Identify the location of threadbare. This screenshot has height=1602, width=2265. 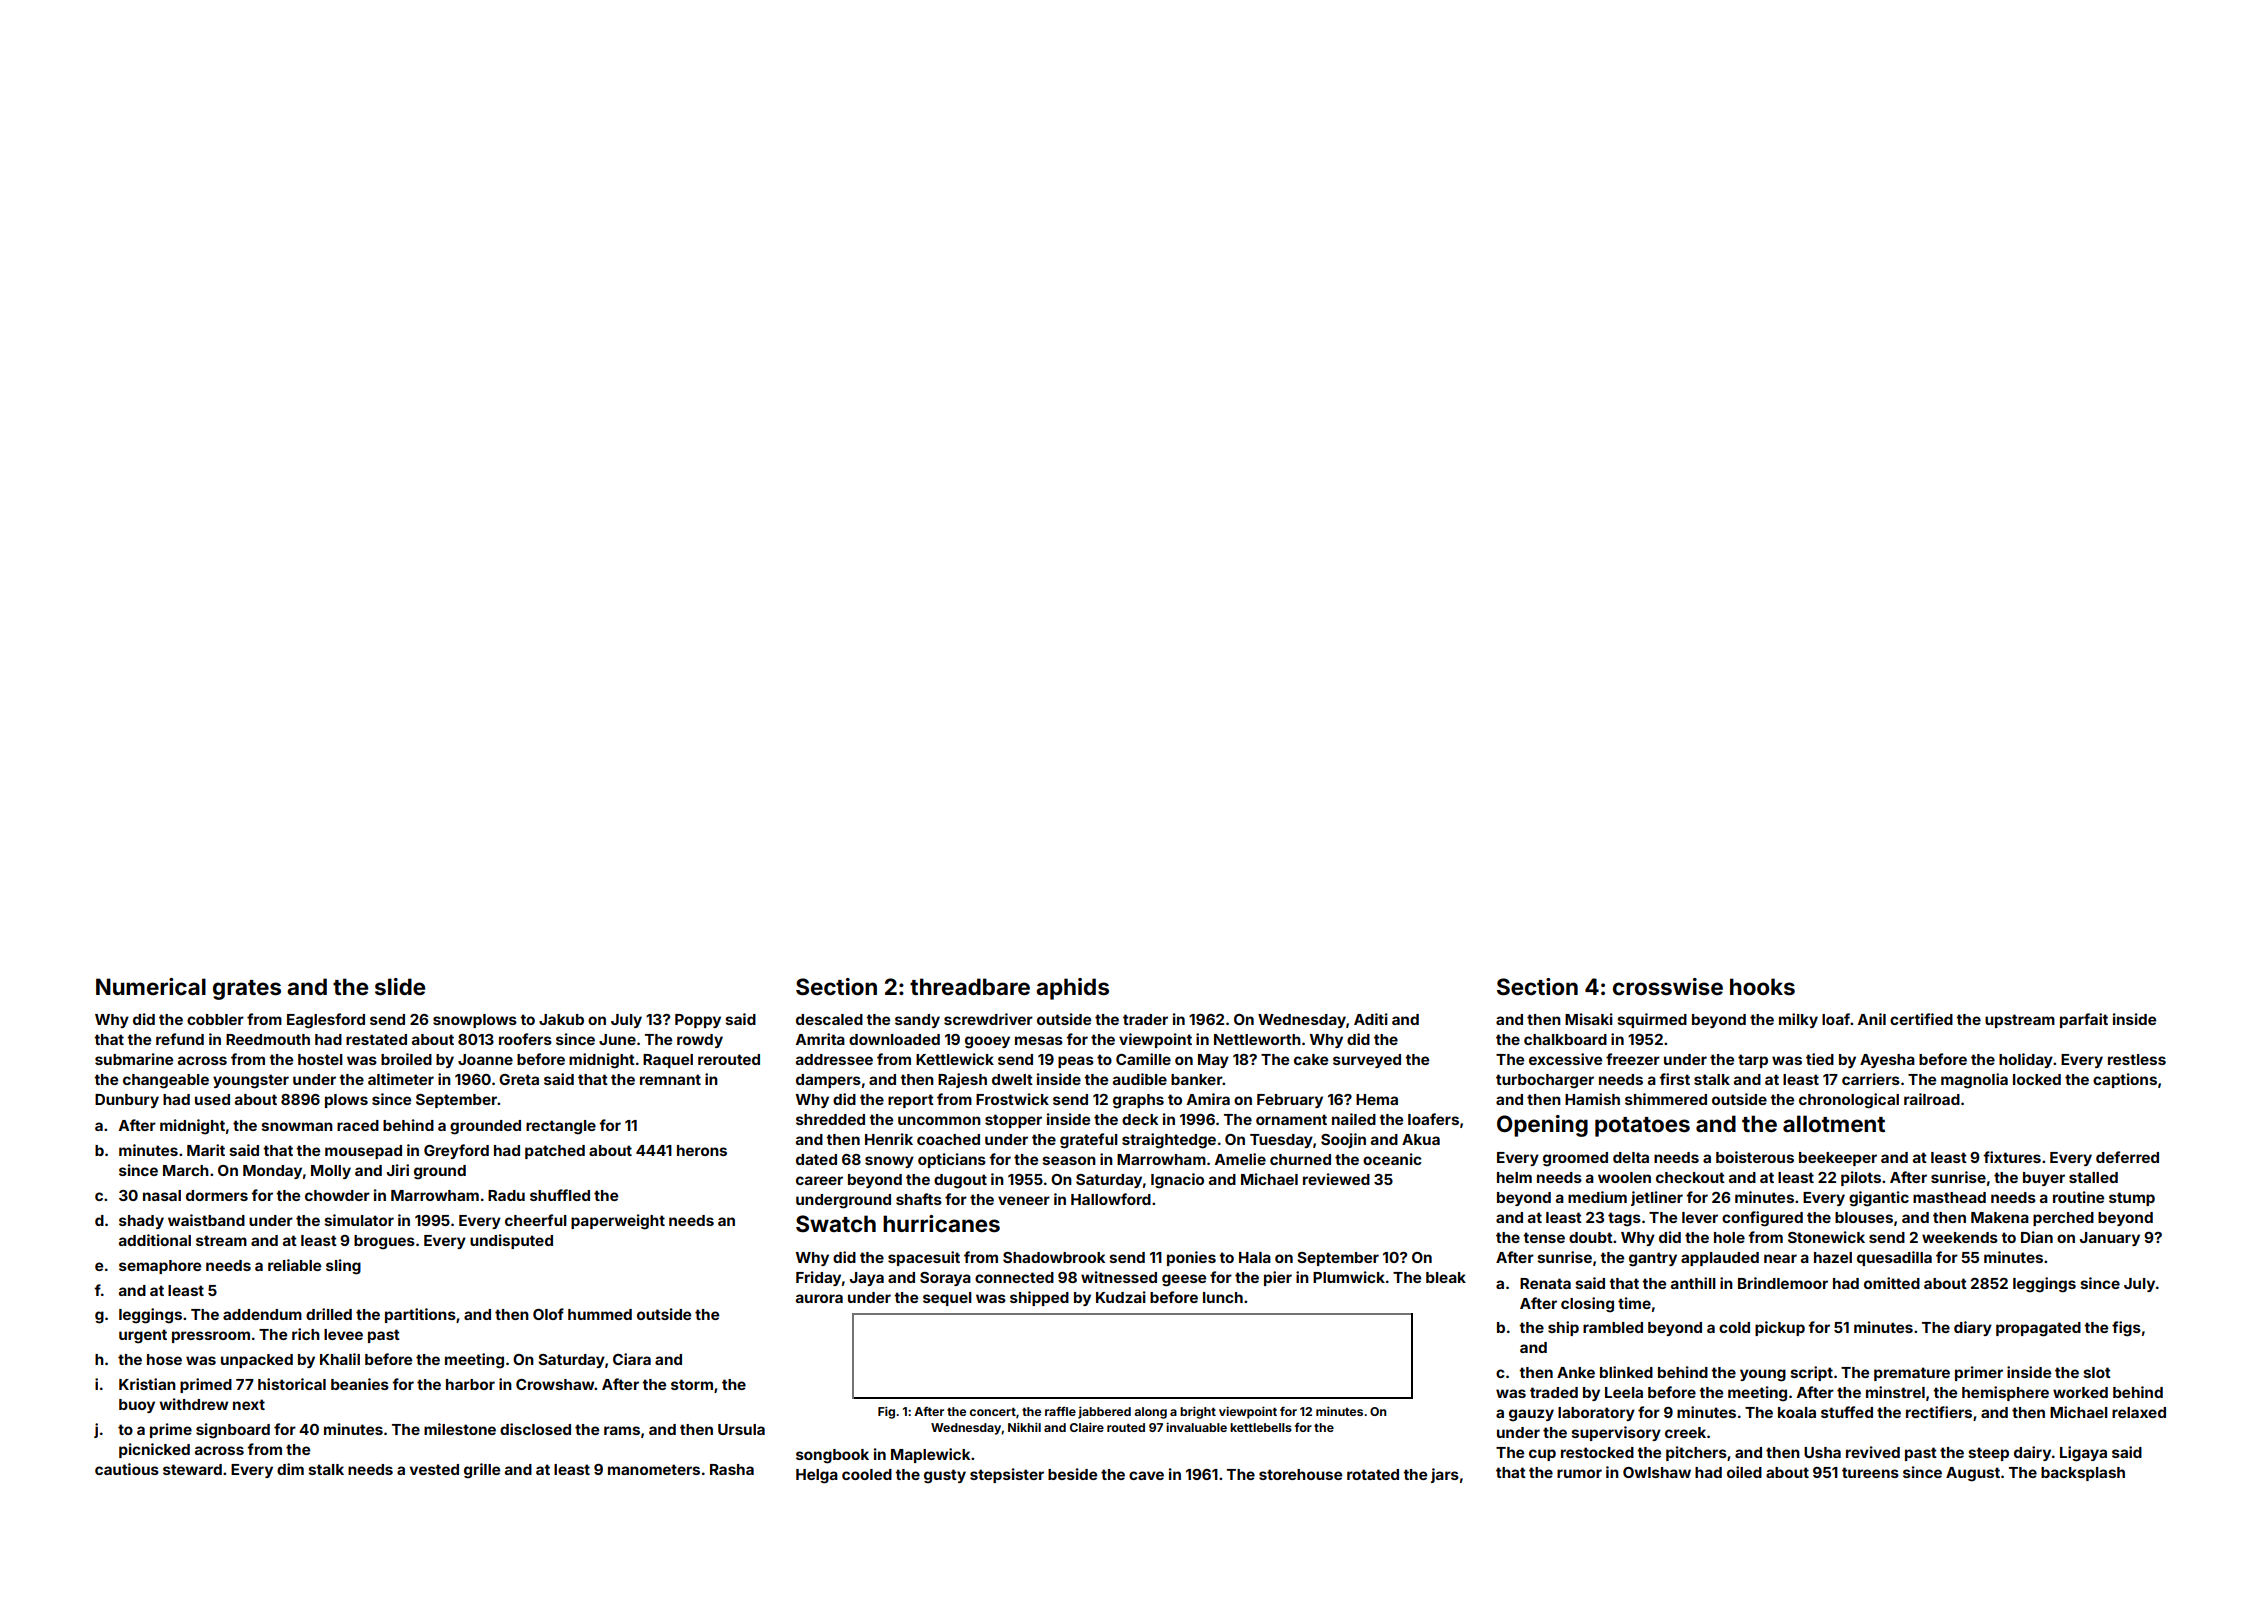
(970, 986).
